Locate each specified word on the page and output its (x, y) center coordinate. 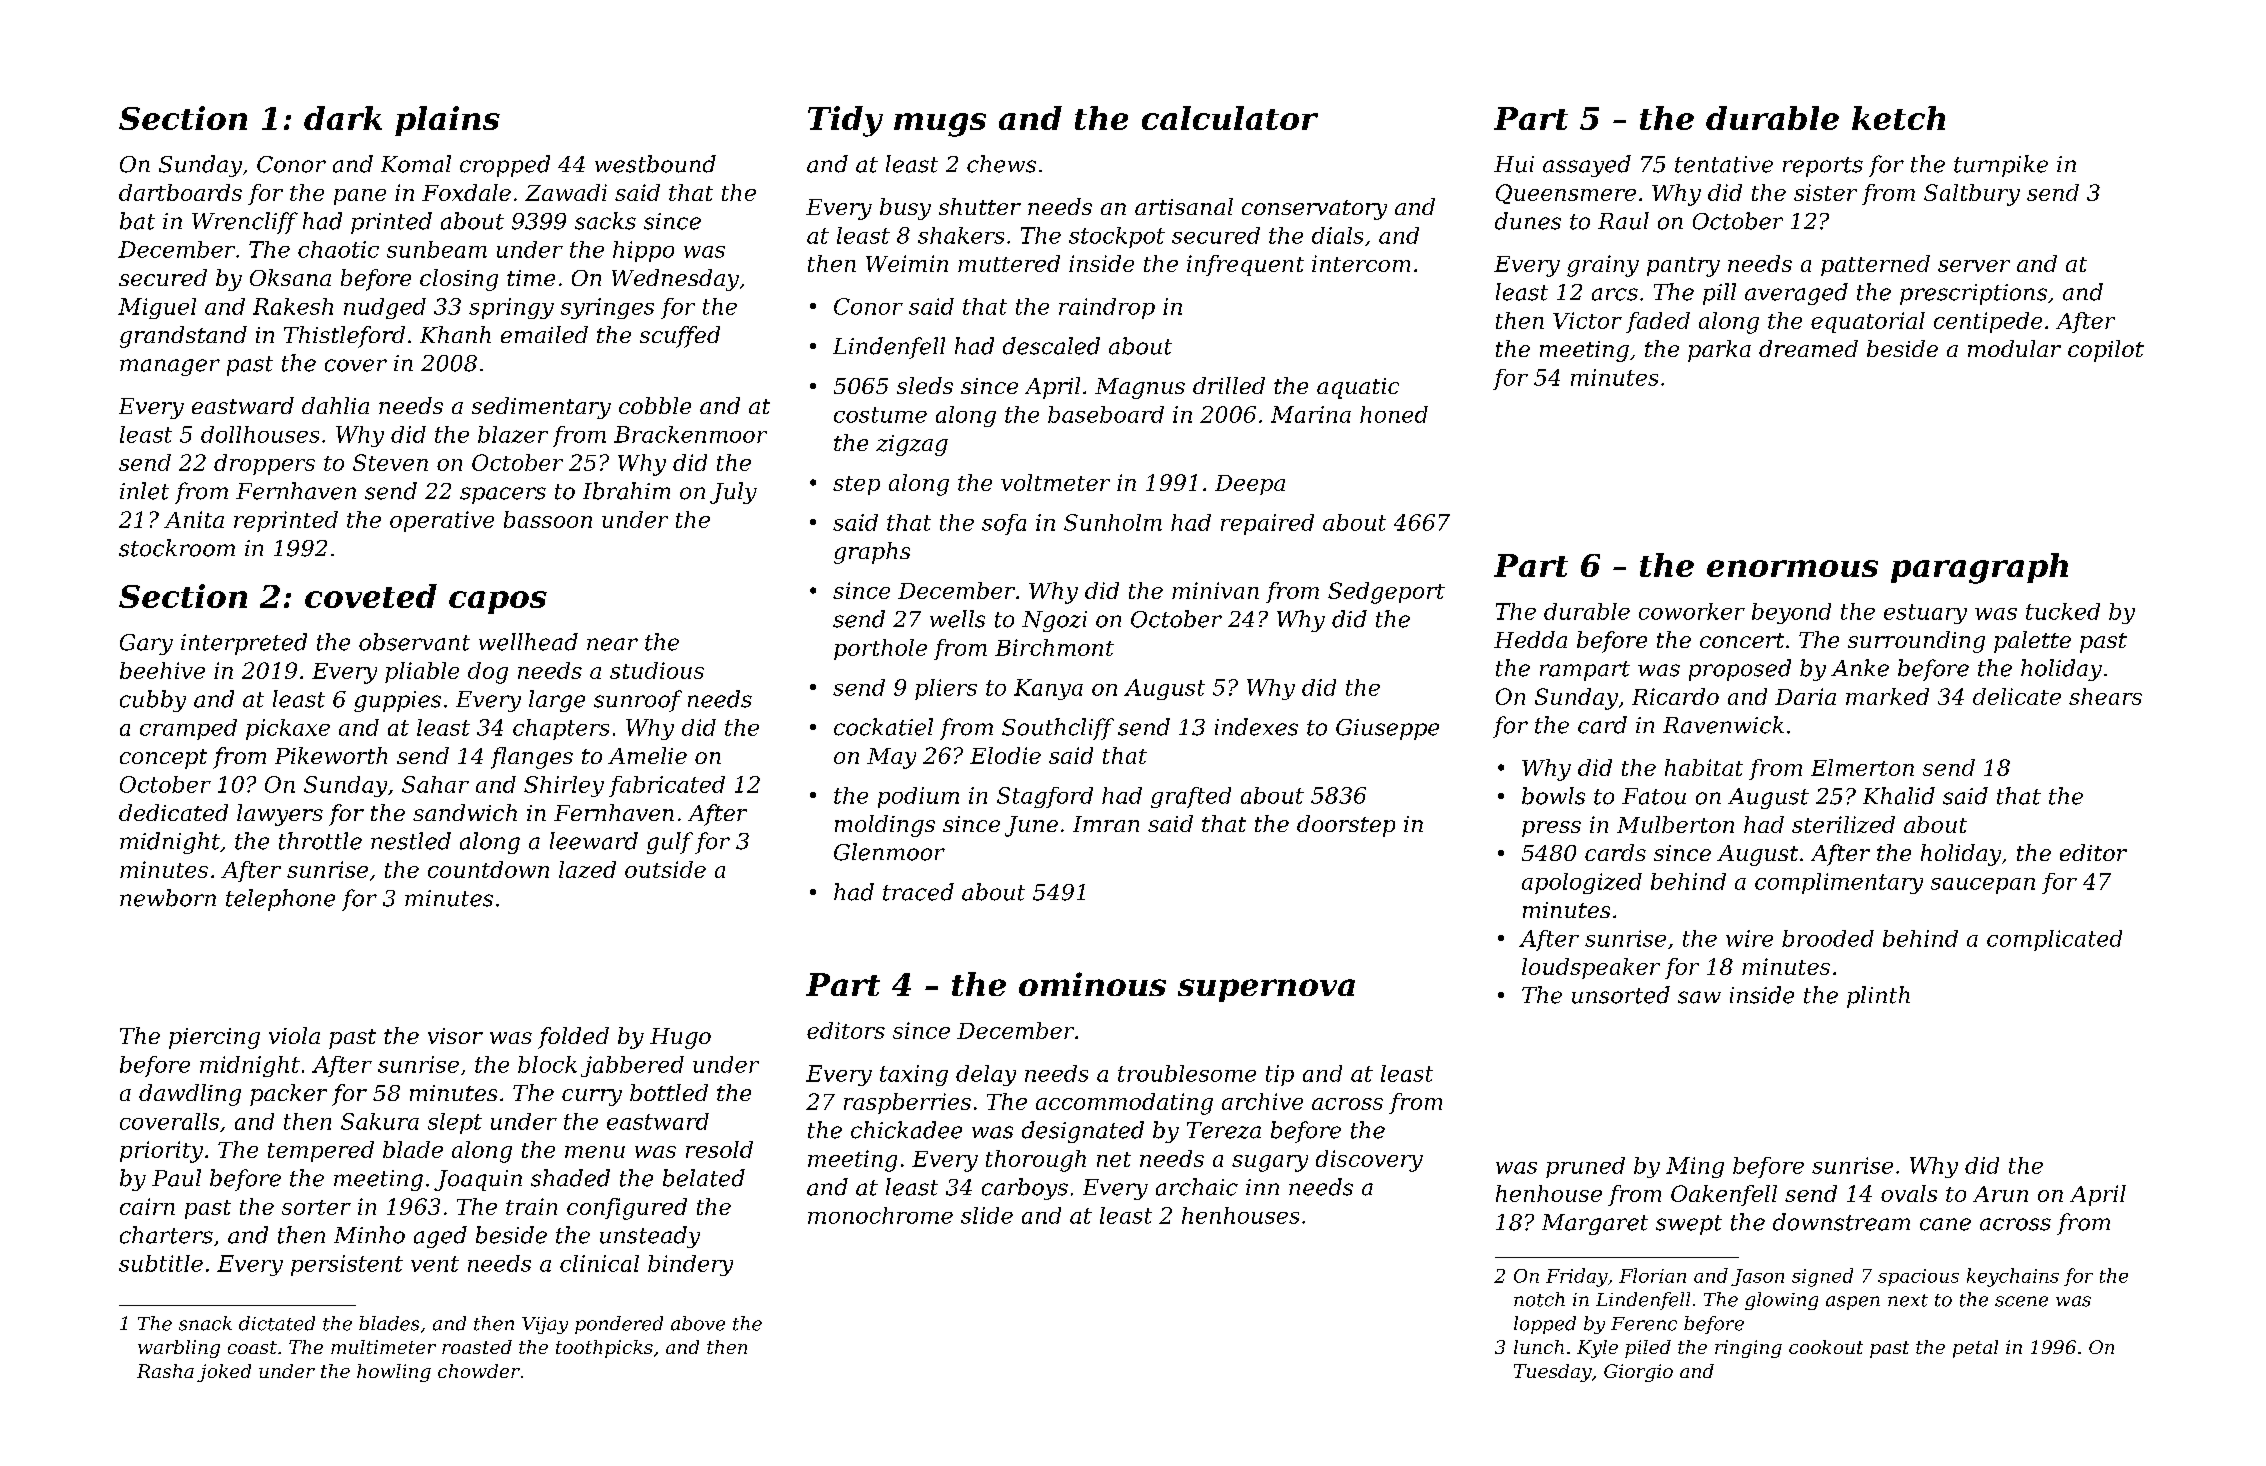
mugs (940, 125)
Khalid (1899, 796)
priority (161, 1152)
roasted (477, 1347)
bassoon (548, 519)
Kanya (1048, 689)
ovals (1909, 1193)
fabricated (667, 786)
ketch (1898, 118)
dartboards (180, 192)
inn (1262, 1187)
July (733, 493)
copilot (2106, 351)
